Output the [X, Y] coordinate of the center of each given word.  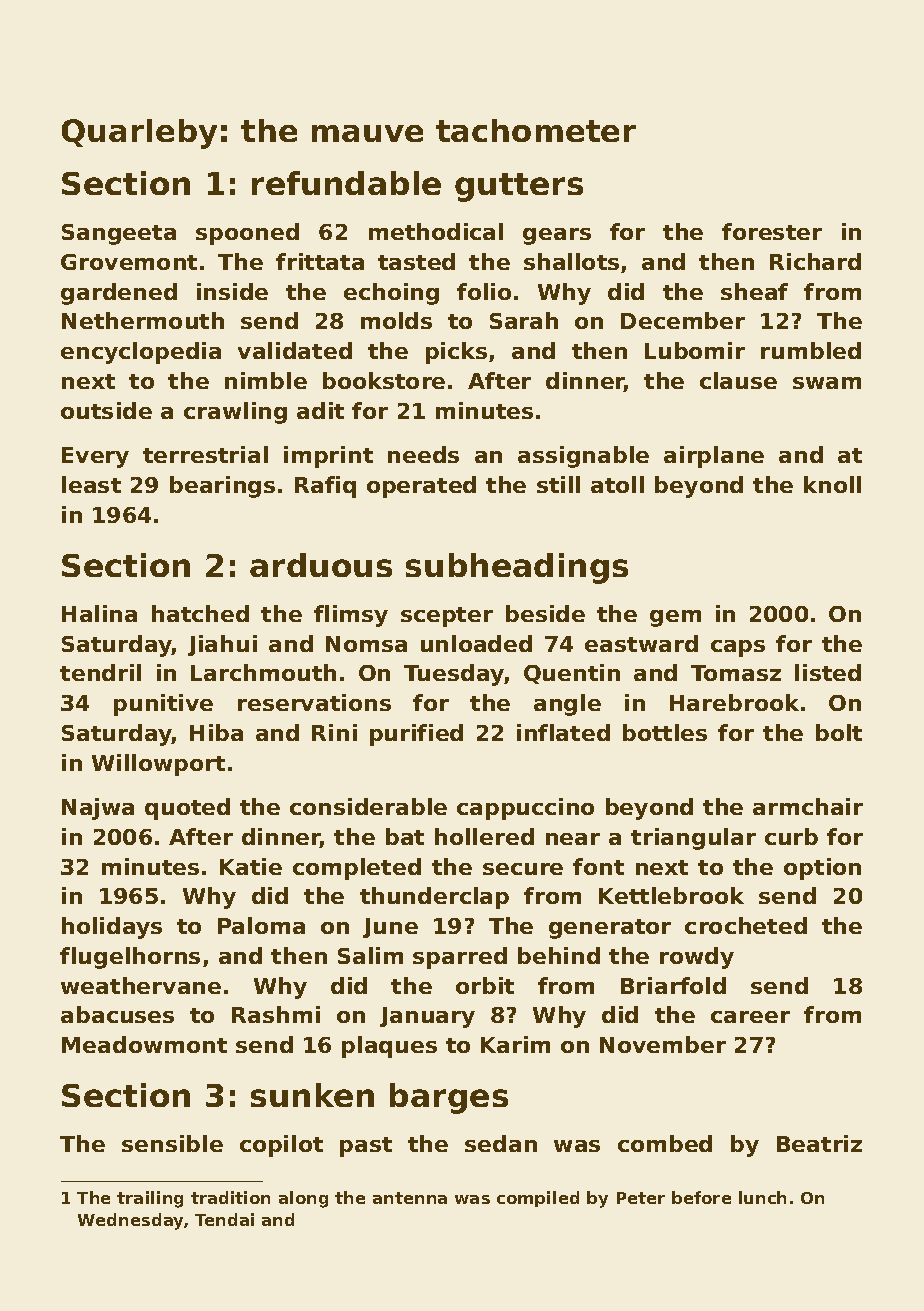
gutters [519, 187]
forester [772, 231]
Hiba [216, 732]
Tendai [224, 1219]
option [822, 869]
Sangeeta [119, 234]
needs [423, 454]
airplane [714, 457]
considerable [368, 806]
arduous [321, 565]
